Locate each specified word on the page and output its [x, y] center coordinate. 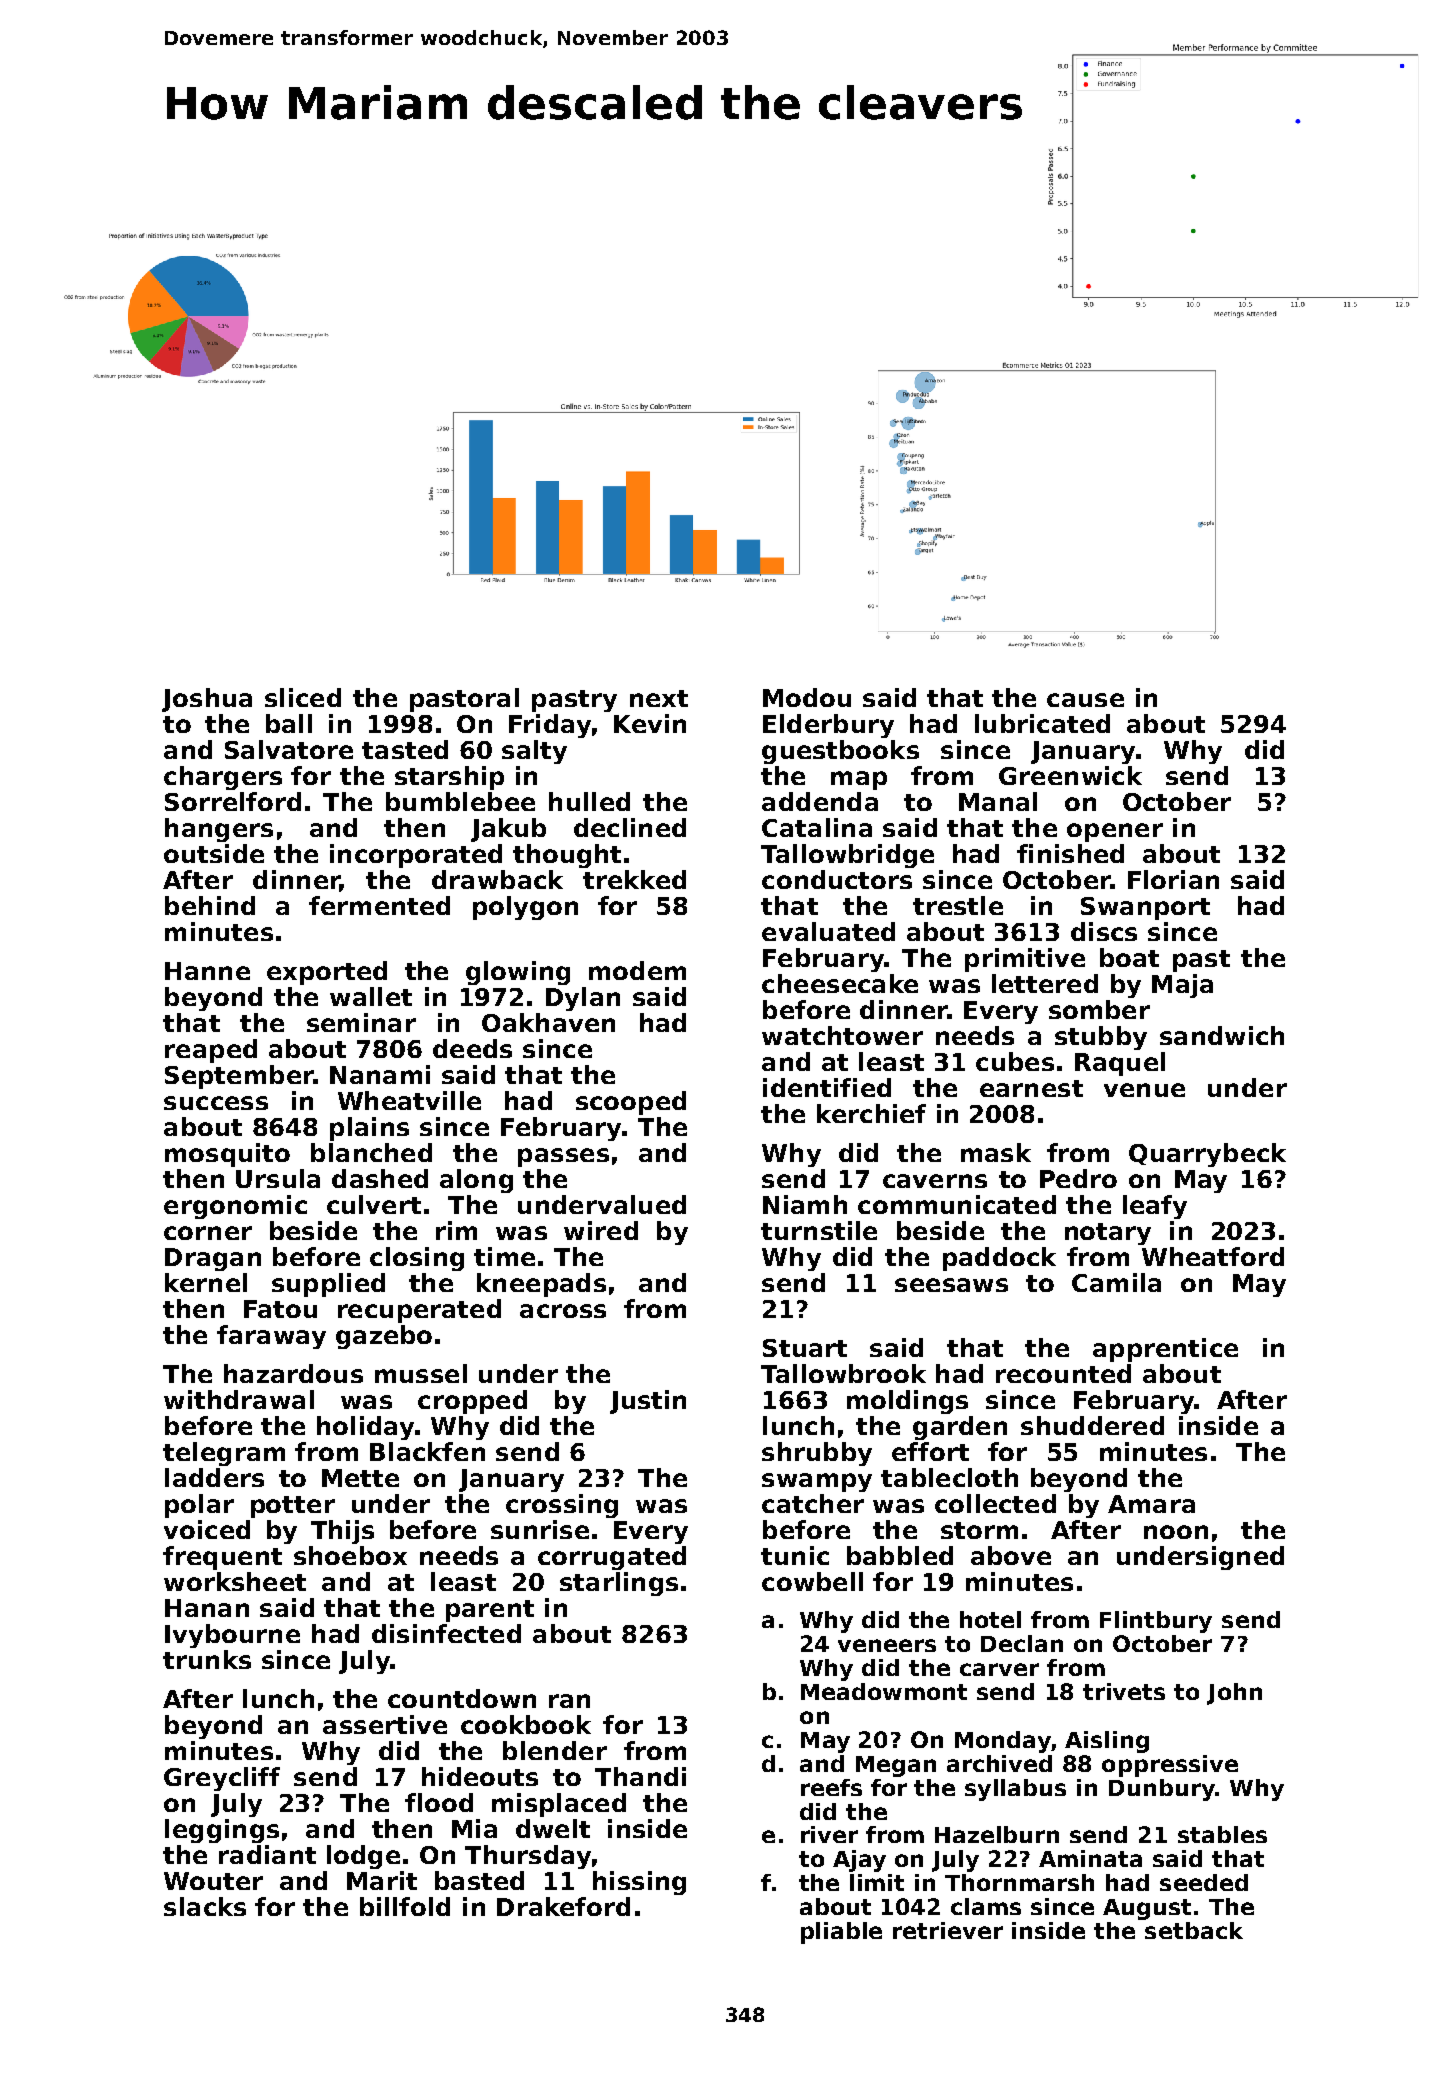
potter [293, 1507]
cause [1085, 700]
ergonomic [235, 1207]
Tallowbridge [847, 856]
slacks [205, 1906]
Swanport [1145, 908]
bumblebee [460, 801]
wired [601, 1230]
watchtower [842, 1035]
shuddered [1092, 1425]
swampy [817, 1482]
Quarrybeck [1207, 1155]
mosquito [227, 1155]
